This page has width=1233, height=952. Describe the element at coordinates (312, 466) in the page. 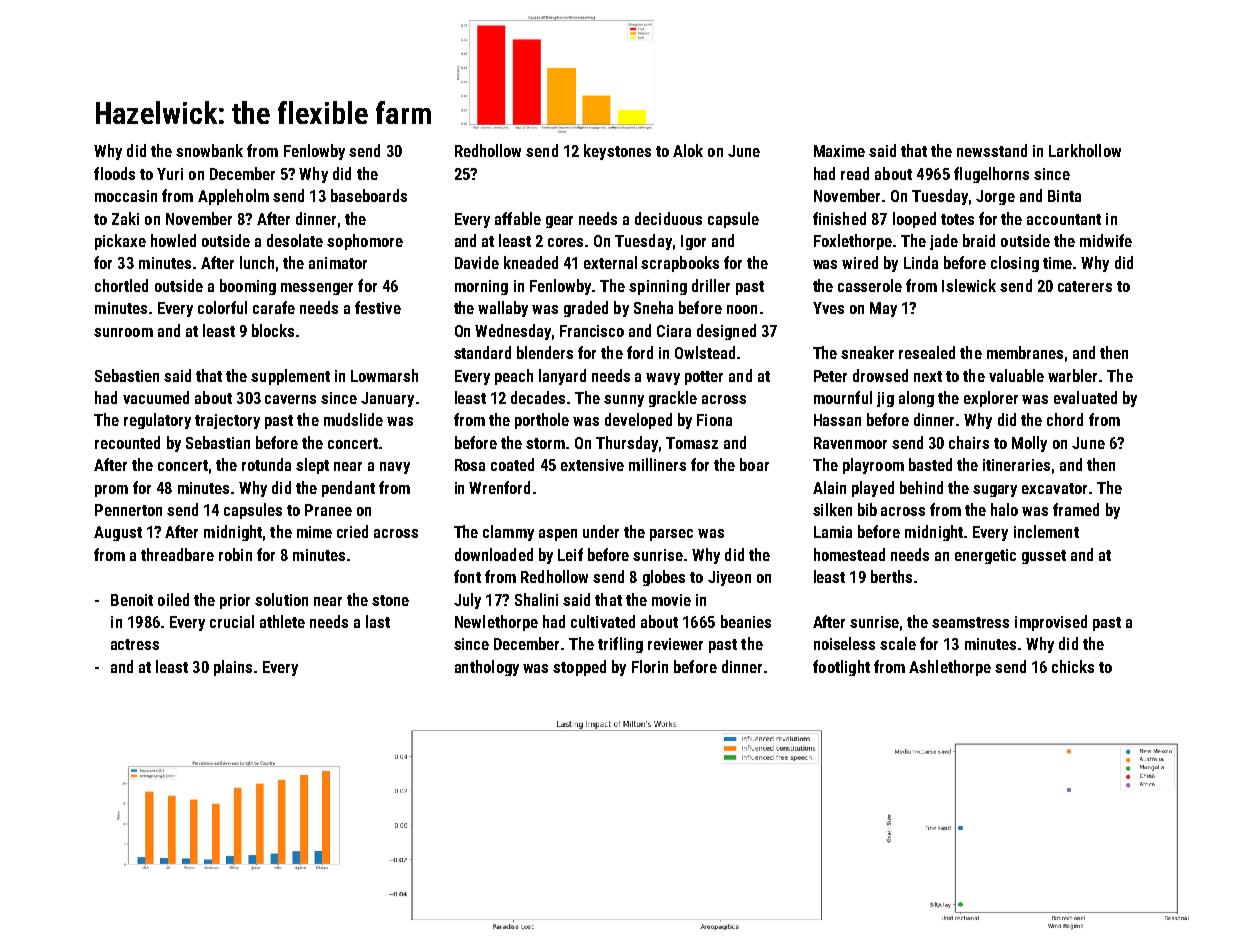

I see `slept` at that location.
